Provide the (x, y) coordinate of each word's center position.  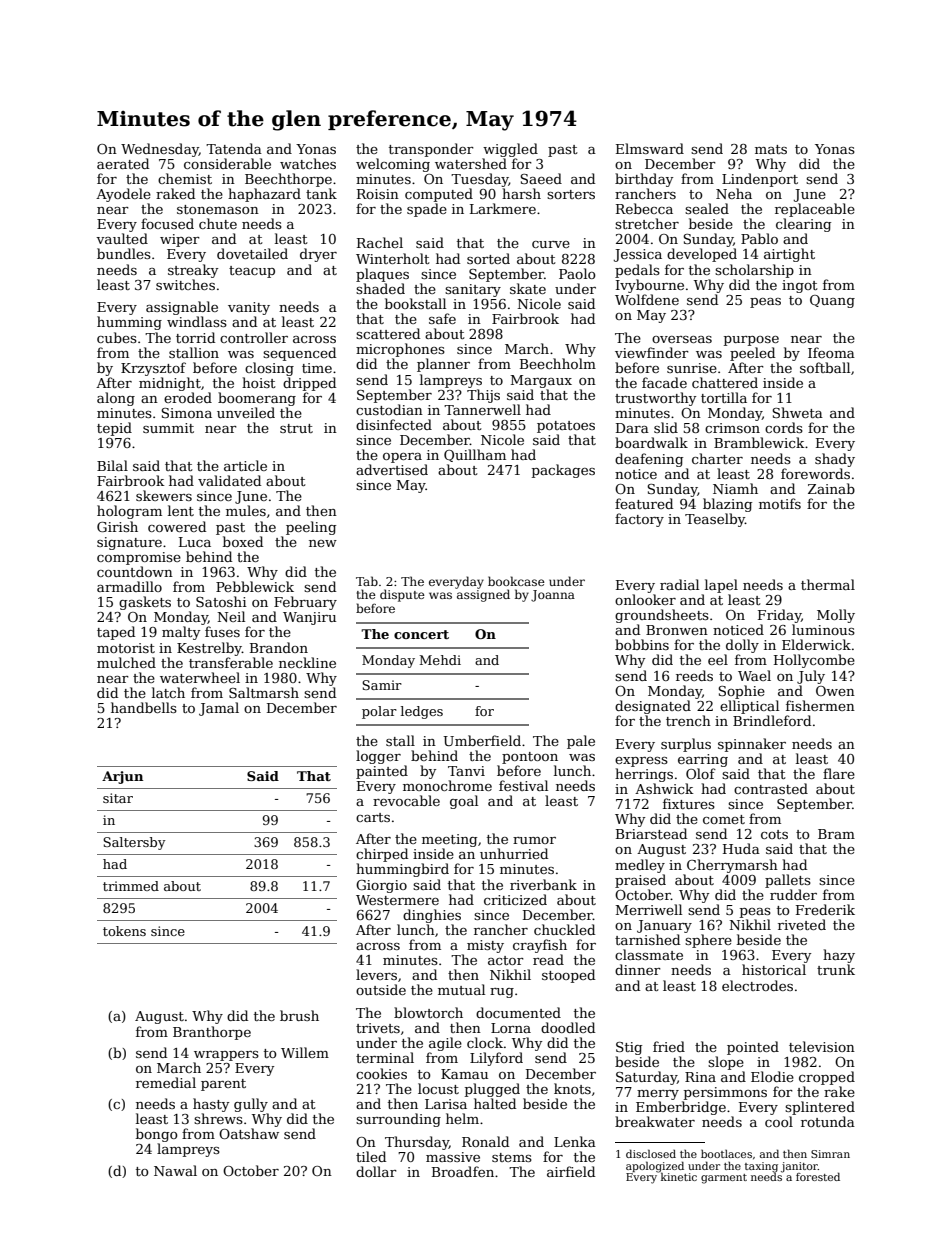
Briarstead (651, 833)
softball (825, 367)
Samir (382, 685)
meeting (449, 840)
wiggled (510, 150)
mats (771, 149)
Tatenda (234, 148)
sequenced (299, 354)
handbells (144, 707)
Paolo (577, 273)
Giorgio (381, 886)
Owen (835, 691)
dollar (376, 1171)
